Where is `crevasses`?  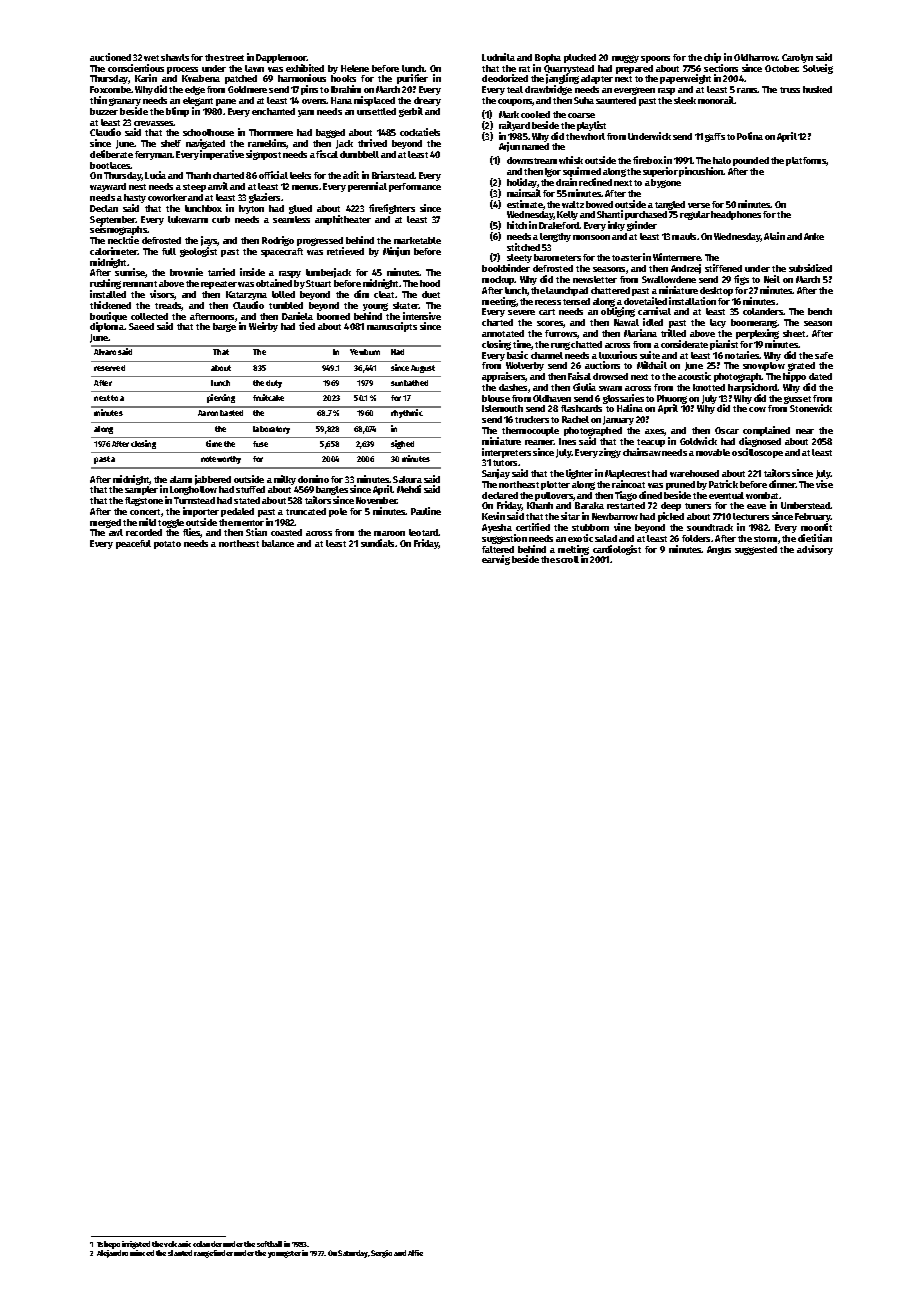
crevasses is located at coordinates (154, 123).
